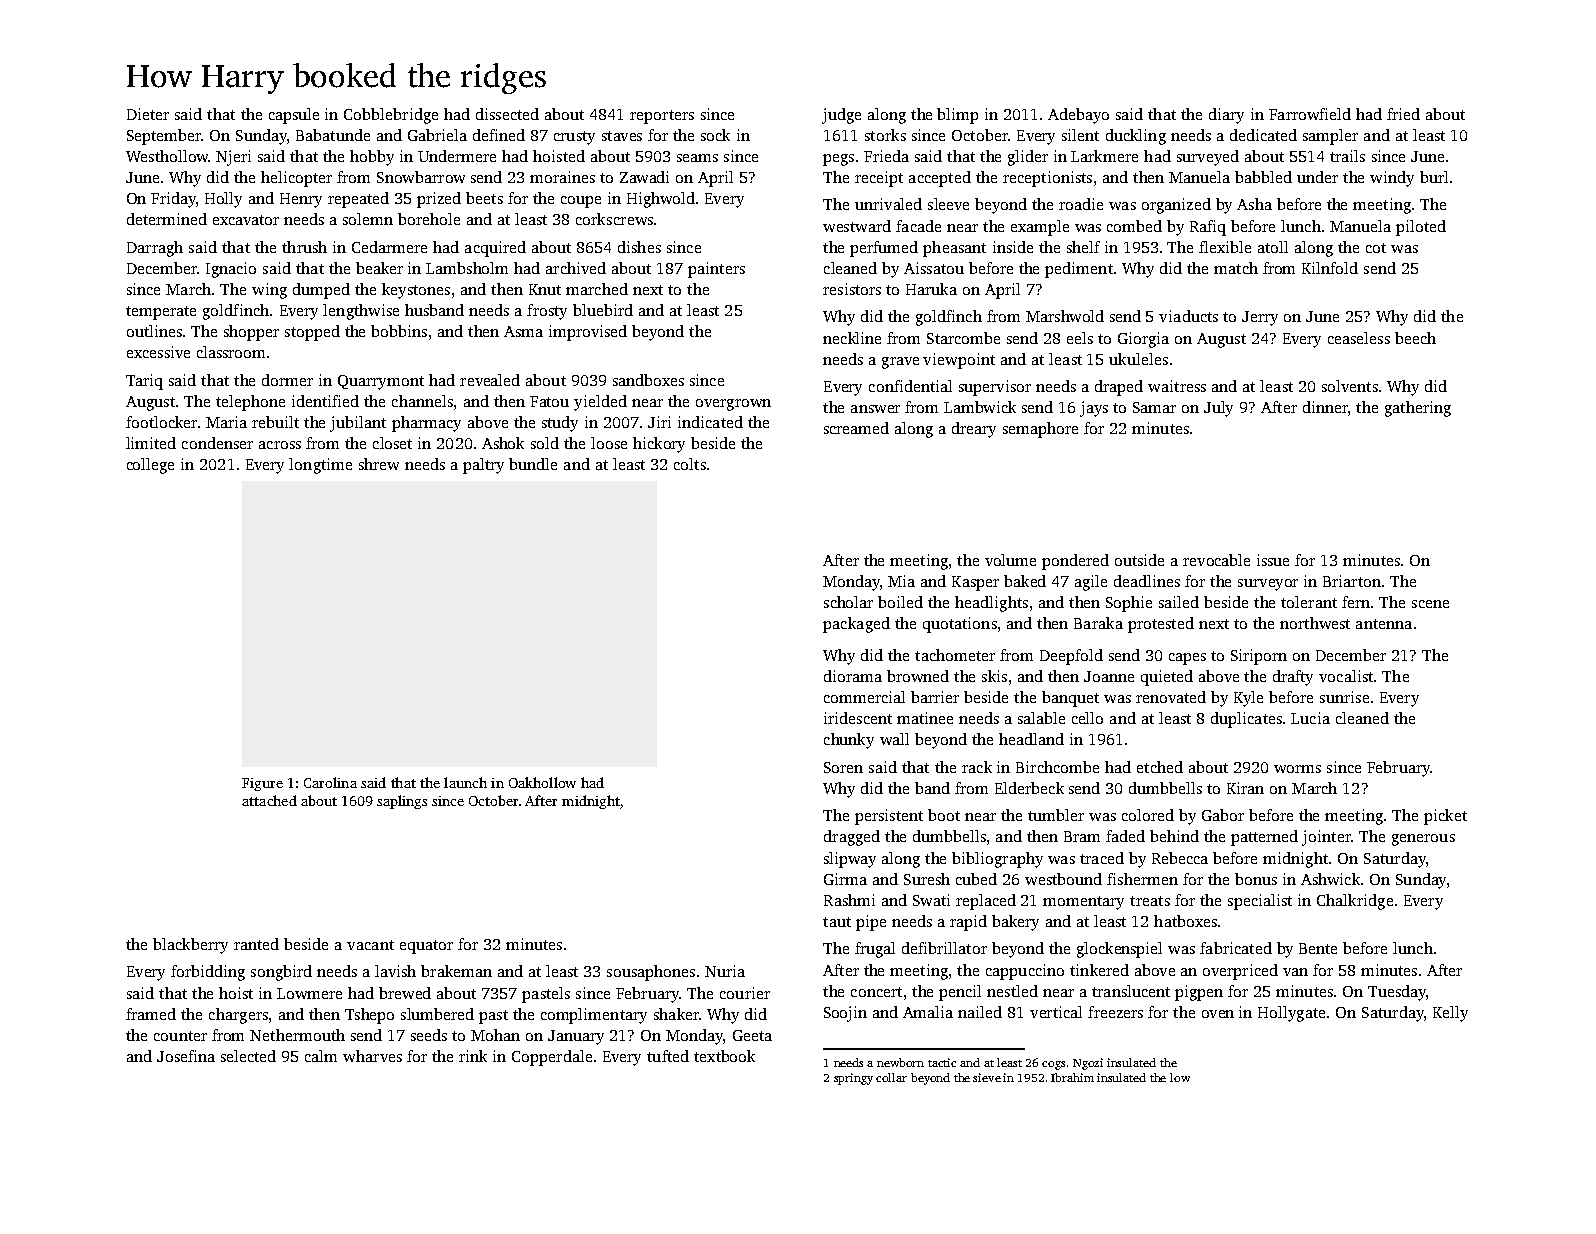 This screenshot has width=1596, height=1234. Describe the element at coordinates (256, 944) in the screenshot. I see `ranted` at that location.
